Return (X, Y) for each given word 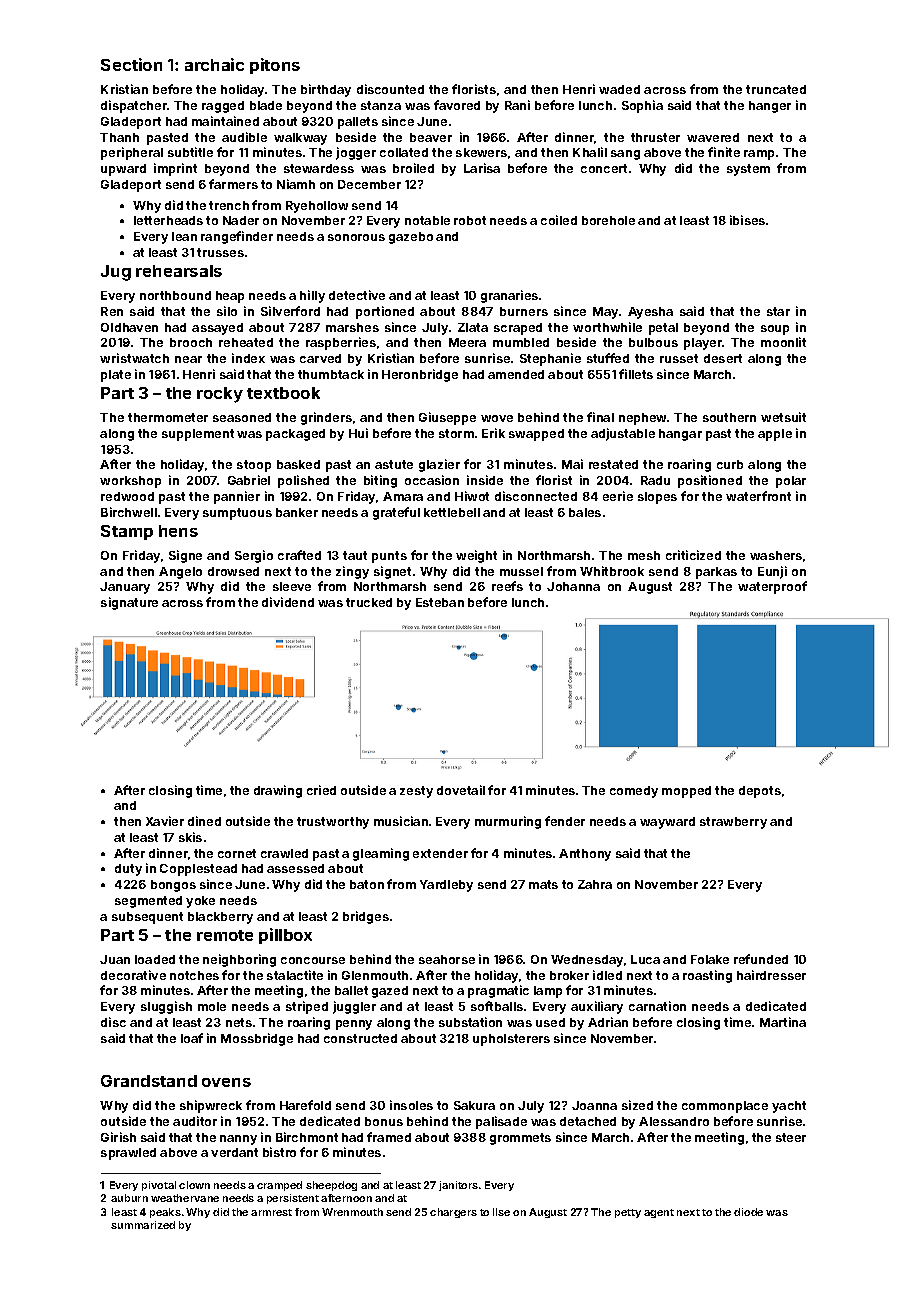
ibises (747, 220)
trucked (369, 602)
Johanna (573, 586)
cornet (237, 853)
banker (297, 512)
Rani (517, 105)
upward (123, 170)
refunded (761, 959)
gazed (390, 992)
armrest (271, 1212)
